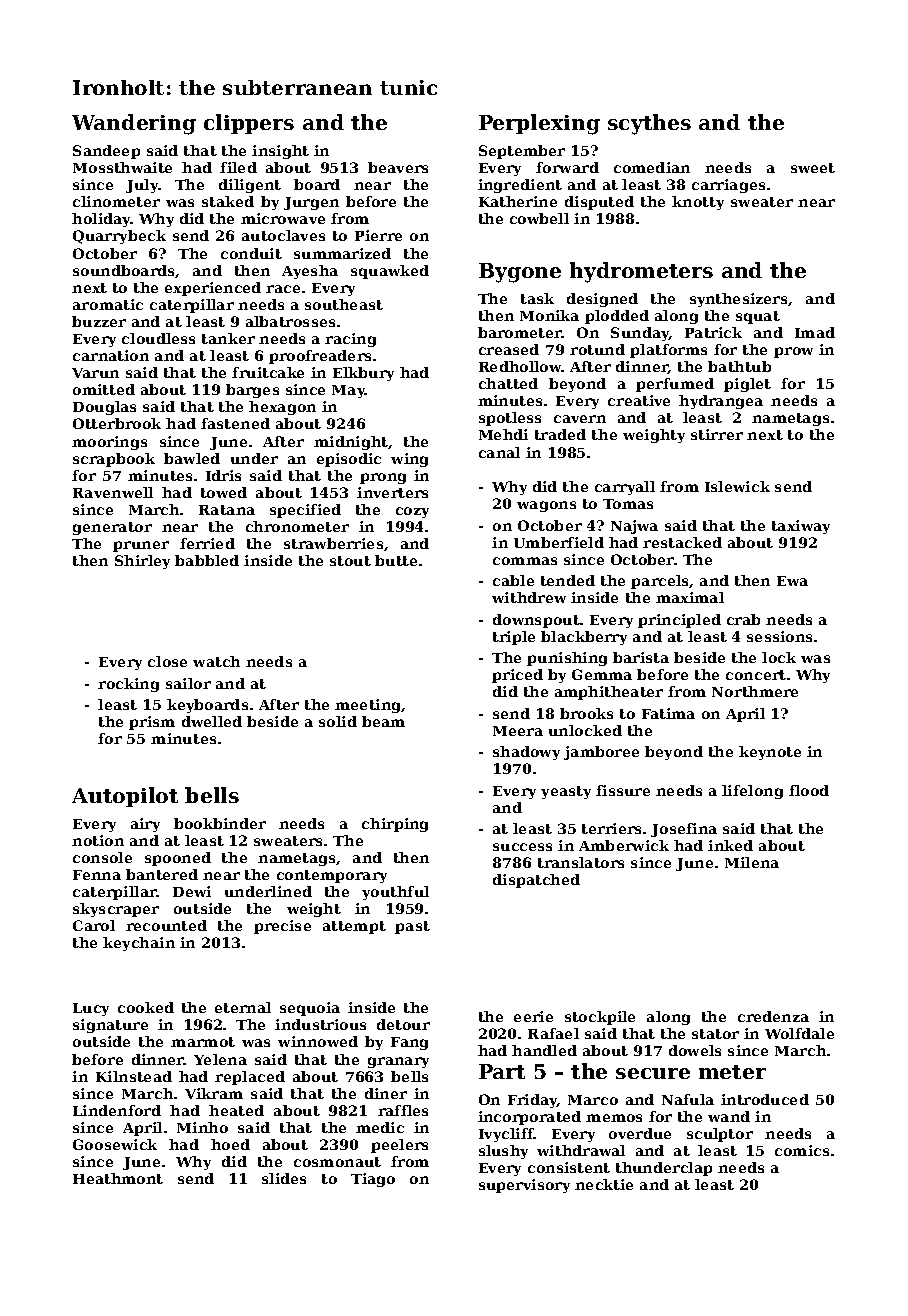 The width and height of the document is (908, 1316). I want to click on Quarrybeck, so click(119, 237).
